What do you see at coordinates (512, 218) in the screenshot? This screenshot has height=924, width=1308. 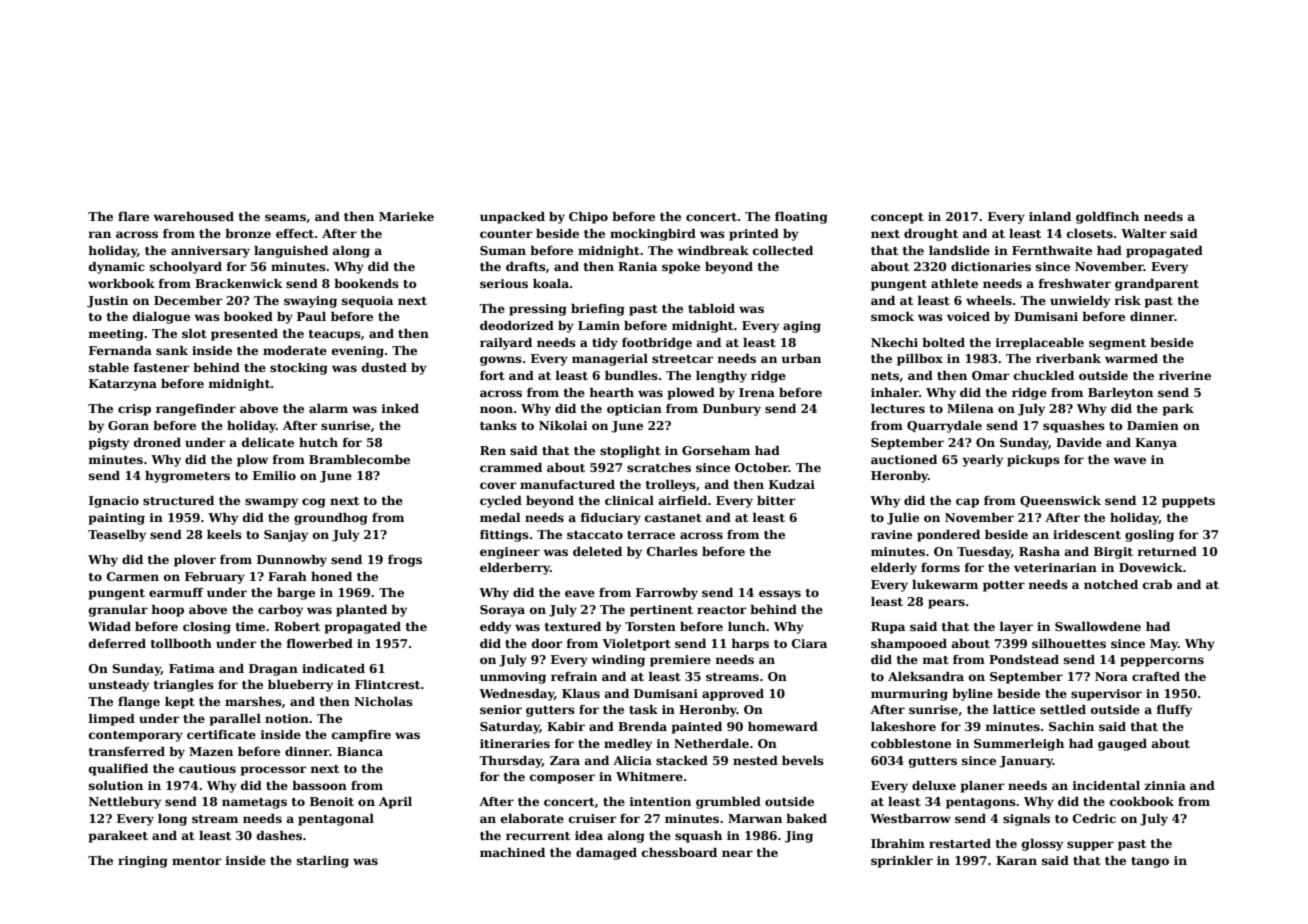 I see `unpacked` at bounding box center [512, 218].
